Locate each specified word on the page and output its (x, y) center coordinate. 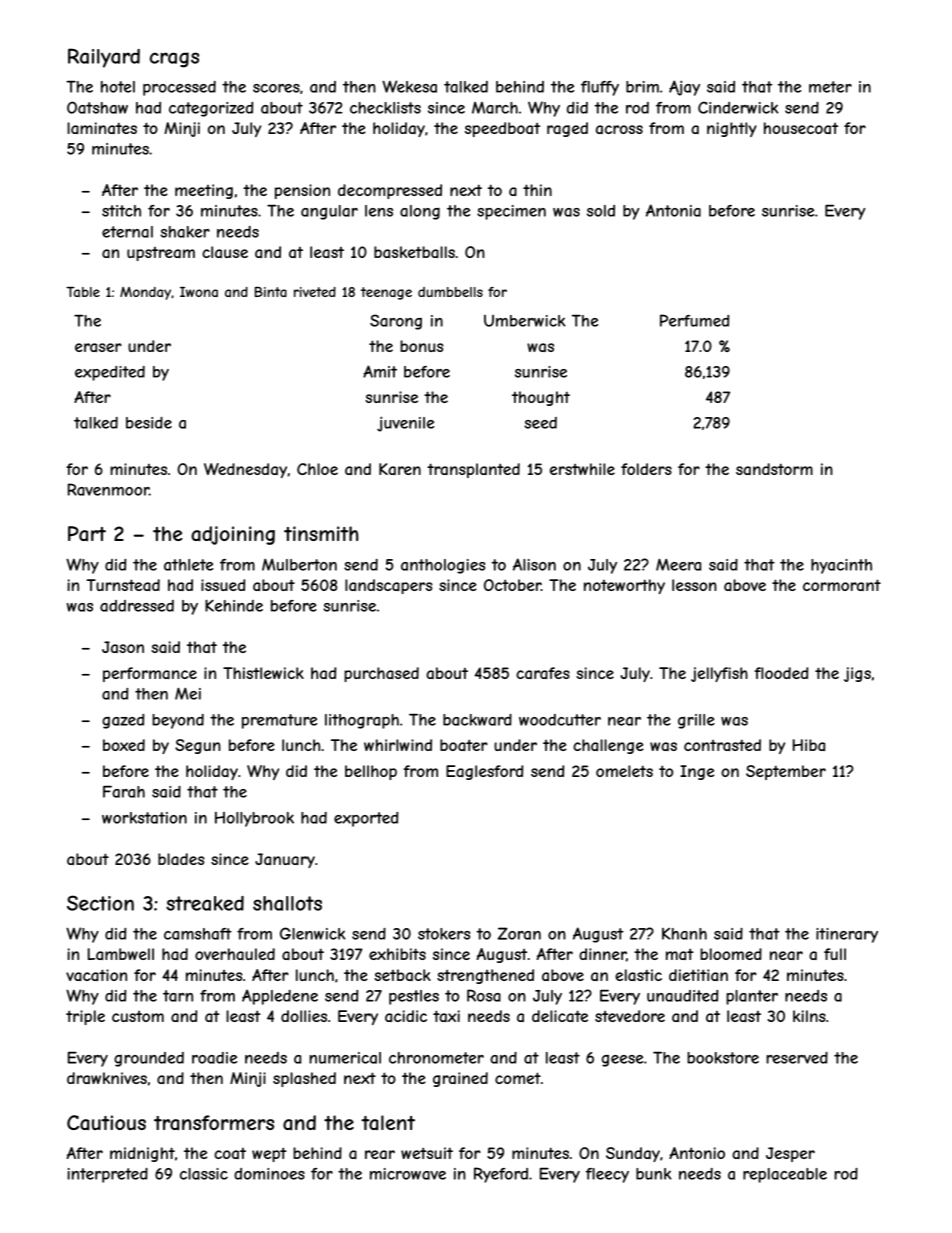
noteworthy (624, 586)
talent (388, 1123)
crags (174, 60)
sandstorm (774, 469)
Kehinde (234, 605)
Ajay (684, 88)
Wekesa (409, 86)
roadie (214, 1058)
